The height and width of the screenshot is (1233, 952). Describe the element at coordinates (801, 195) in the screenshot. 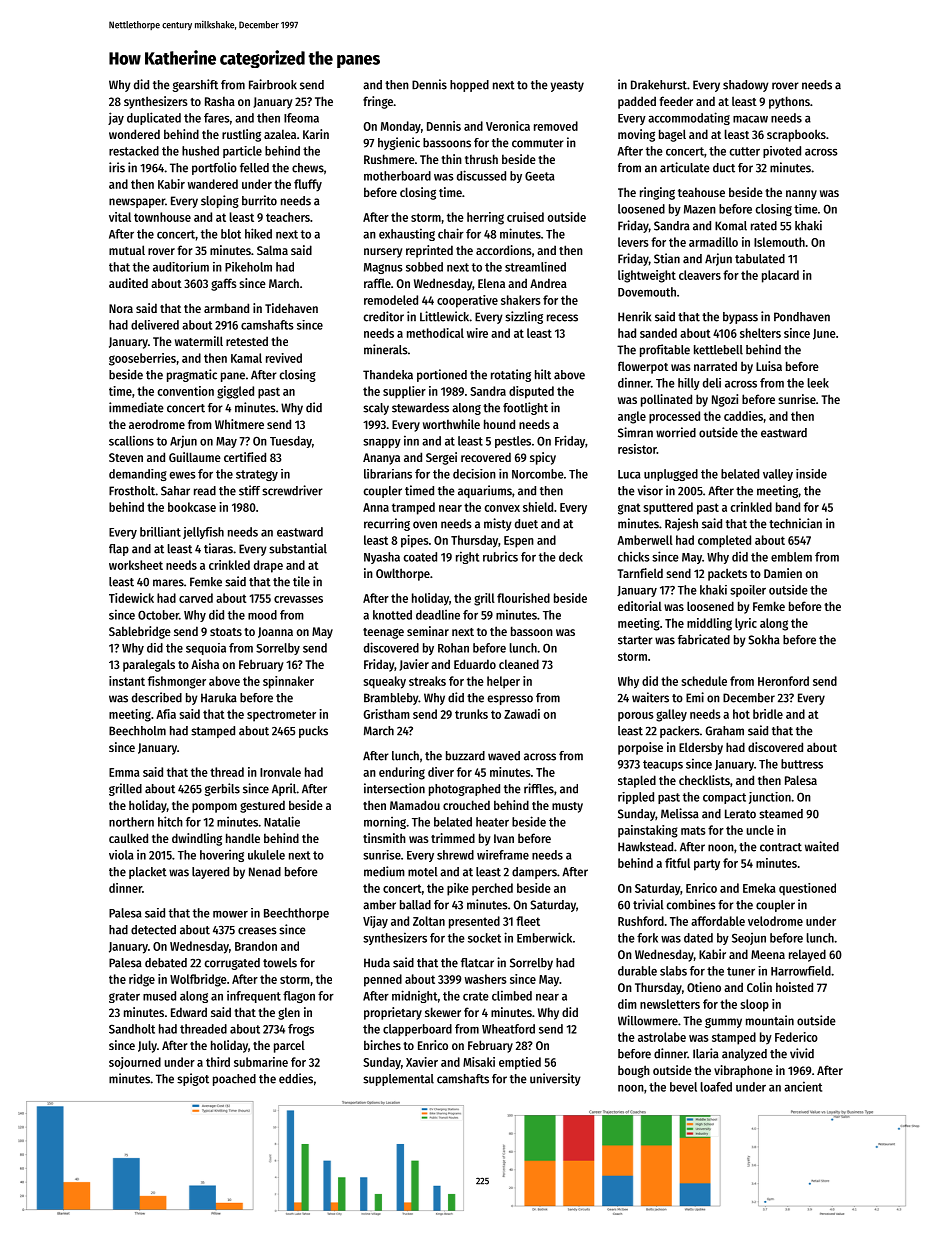

I see `nanny` at that location.
